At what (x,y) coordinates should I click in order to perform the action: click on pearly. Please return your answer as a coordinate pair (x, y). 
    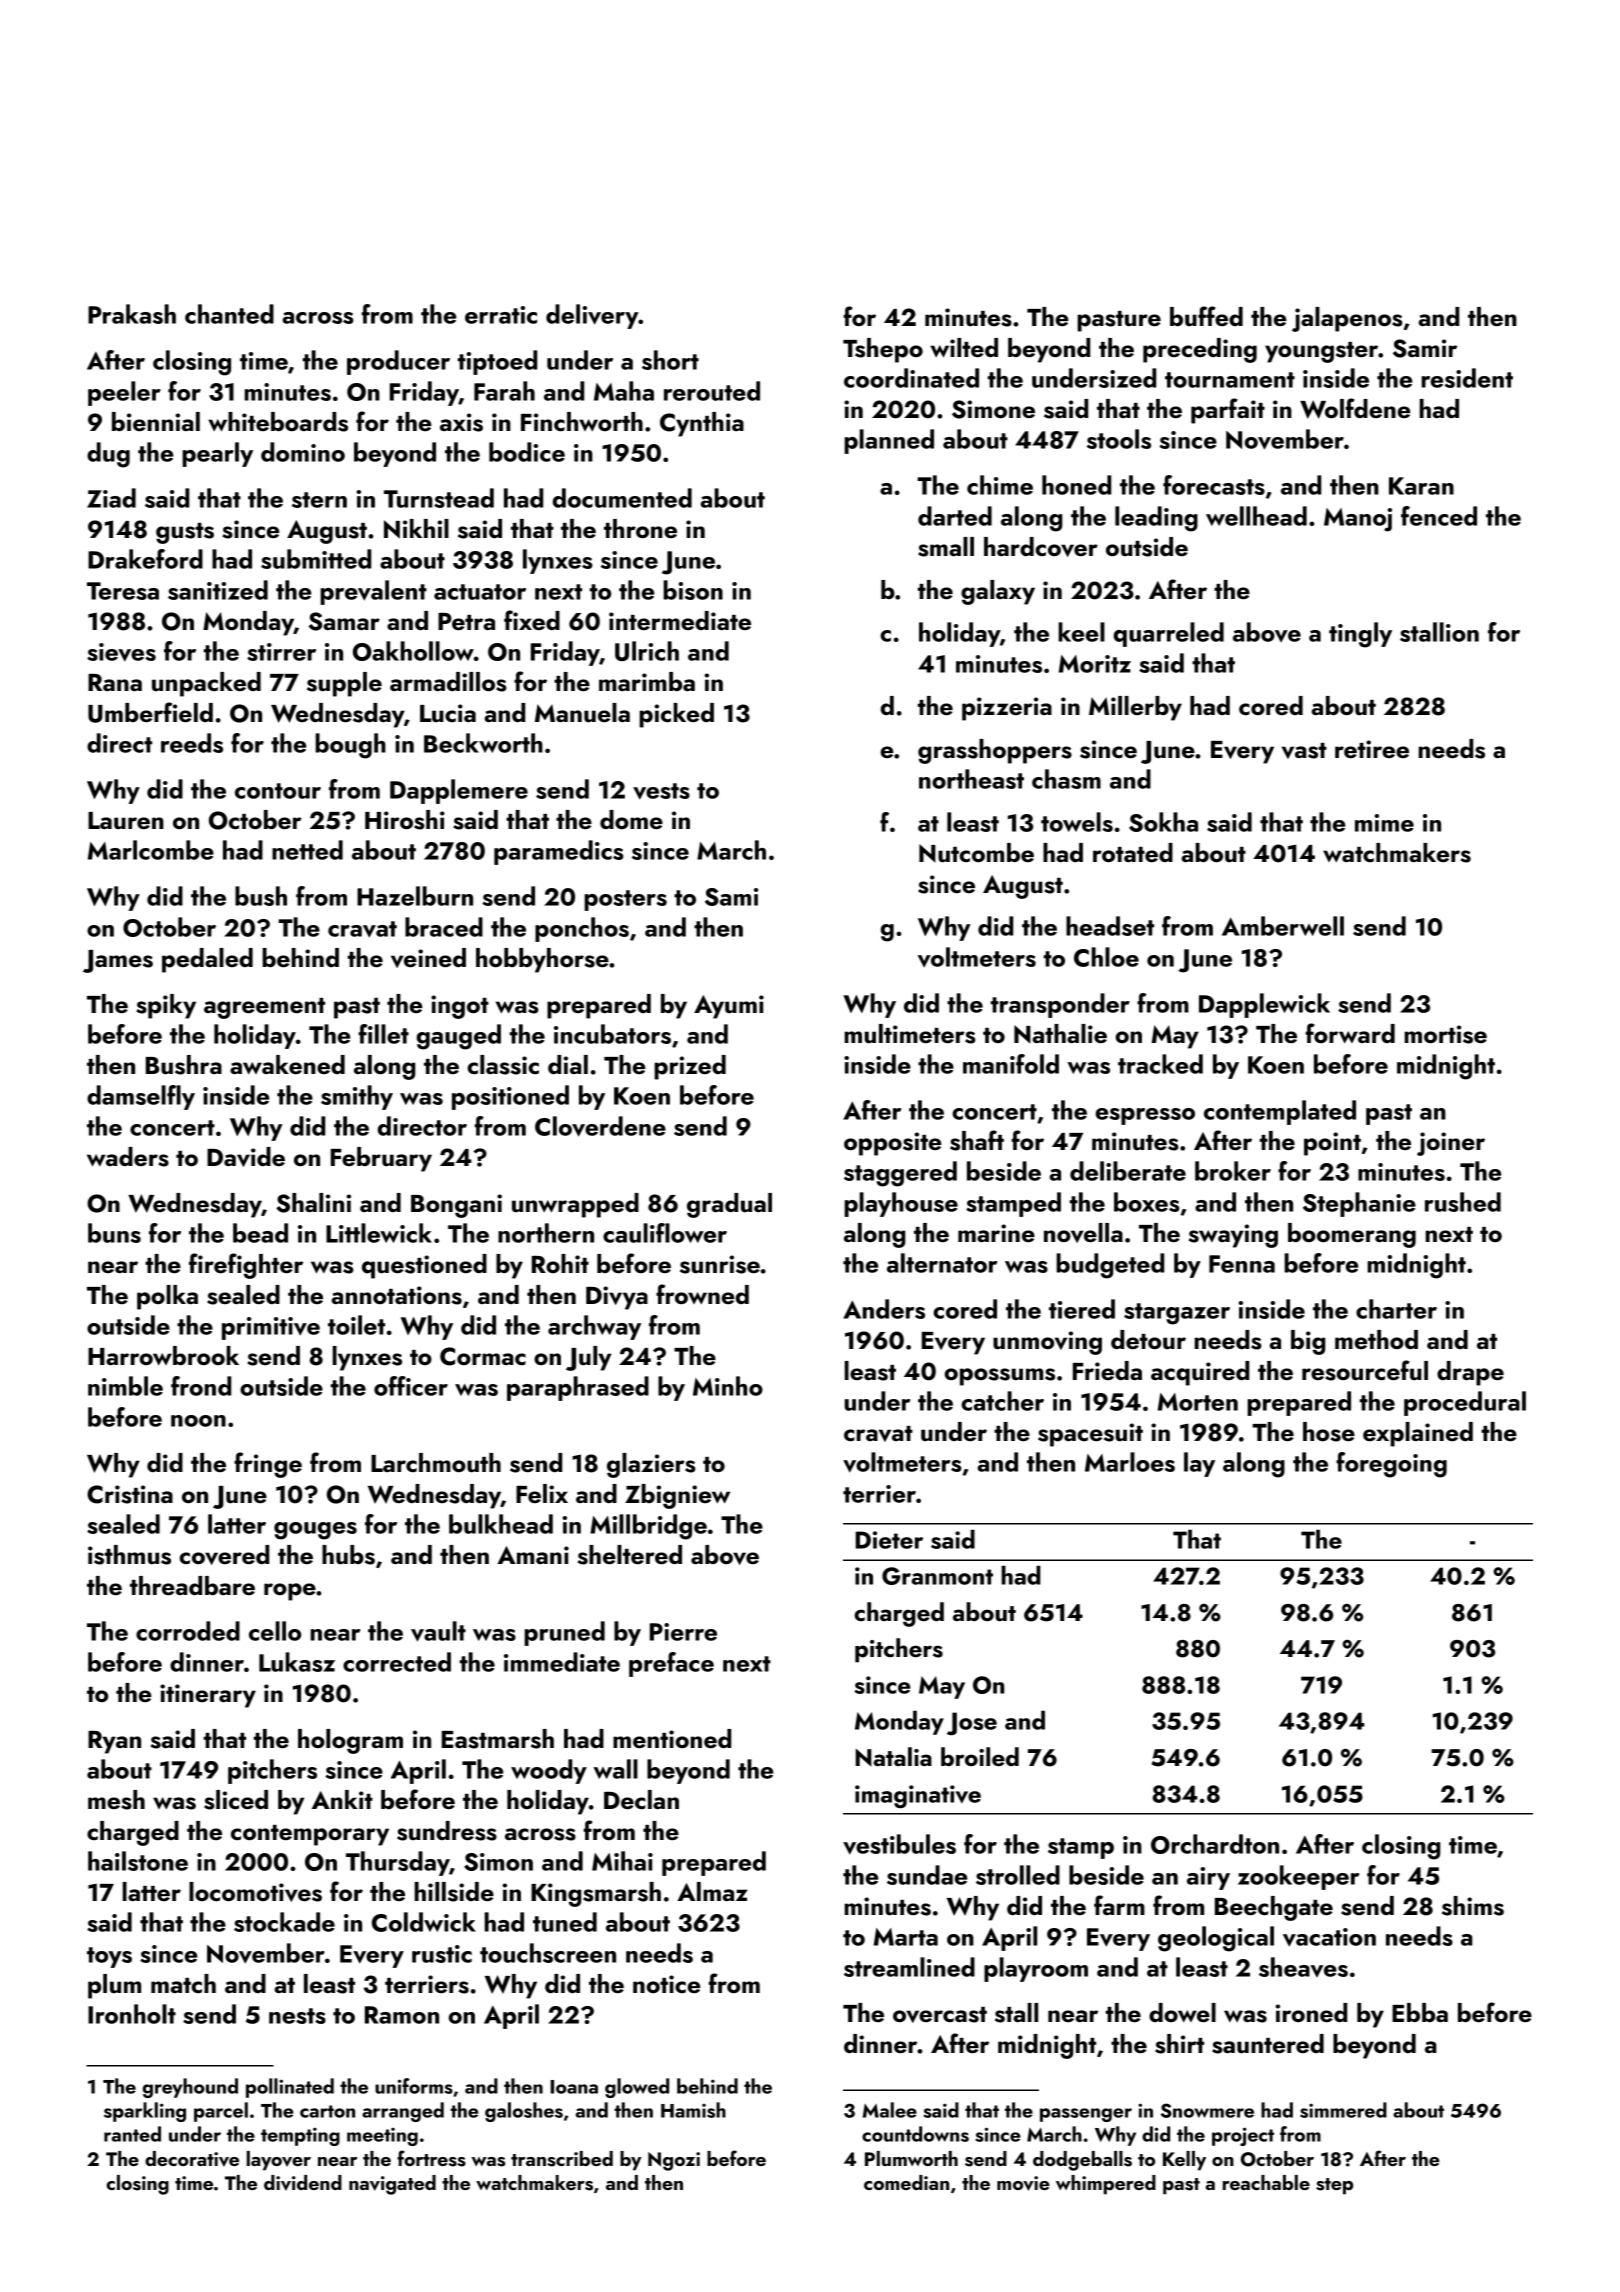
    Looking at the image, I should click on (217, 454).
